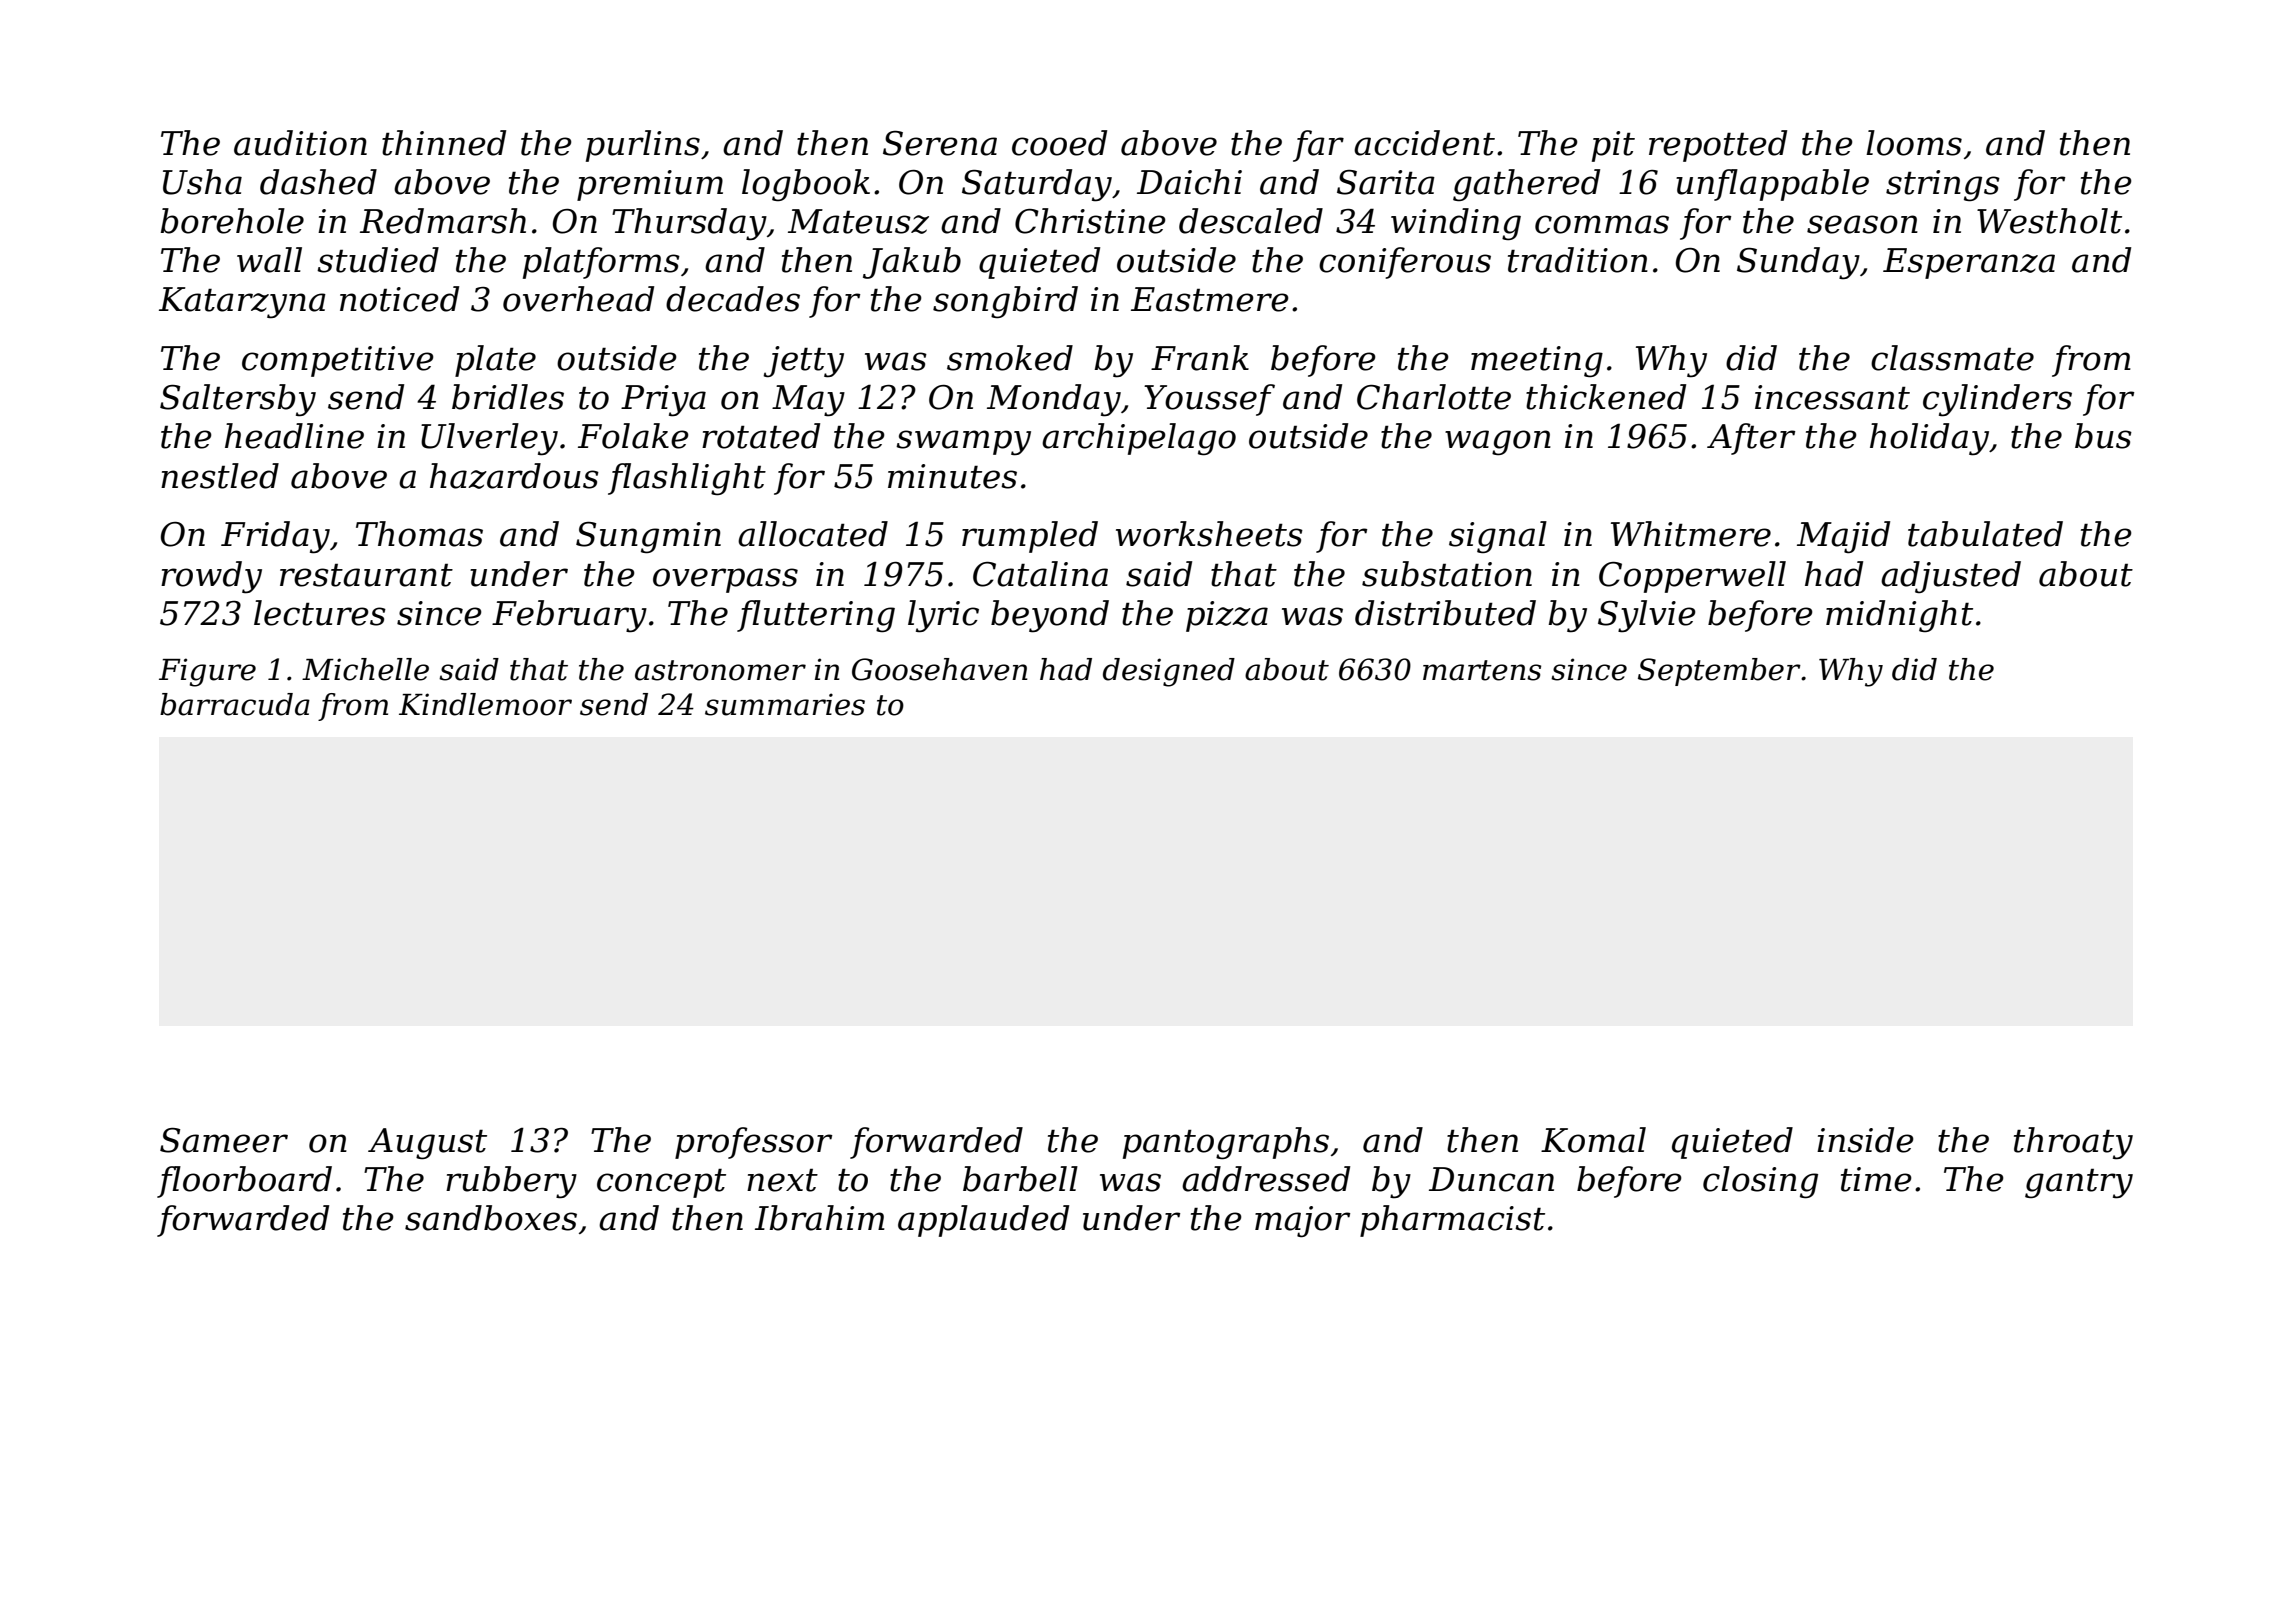 Image resolution: width=2292 pixels, height=1620 pixels. I want to click on Catalina, so click(1040, 574).
